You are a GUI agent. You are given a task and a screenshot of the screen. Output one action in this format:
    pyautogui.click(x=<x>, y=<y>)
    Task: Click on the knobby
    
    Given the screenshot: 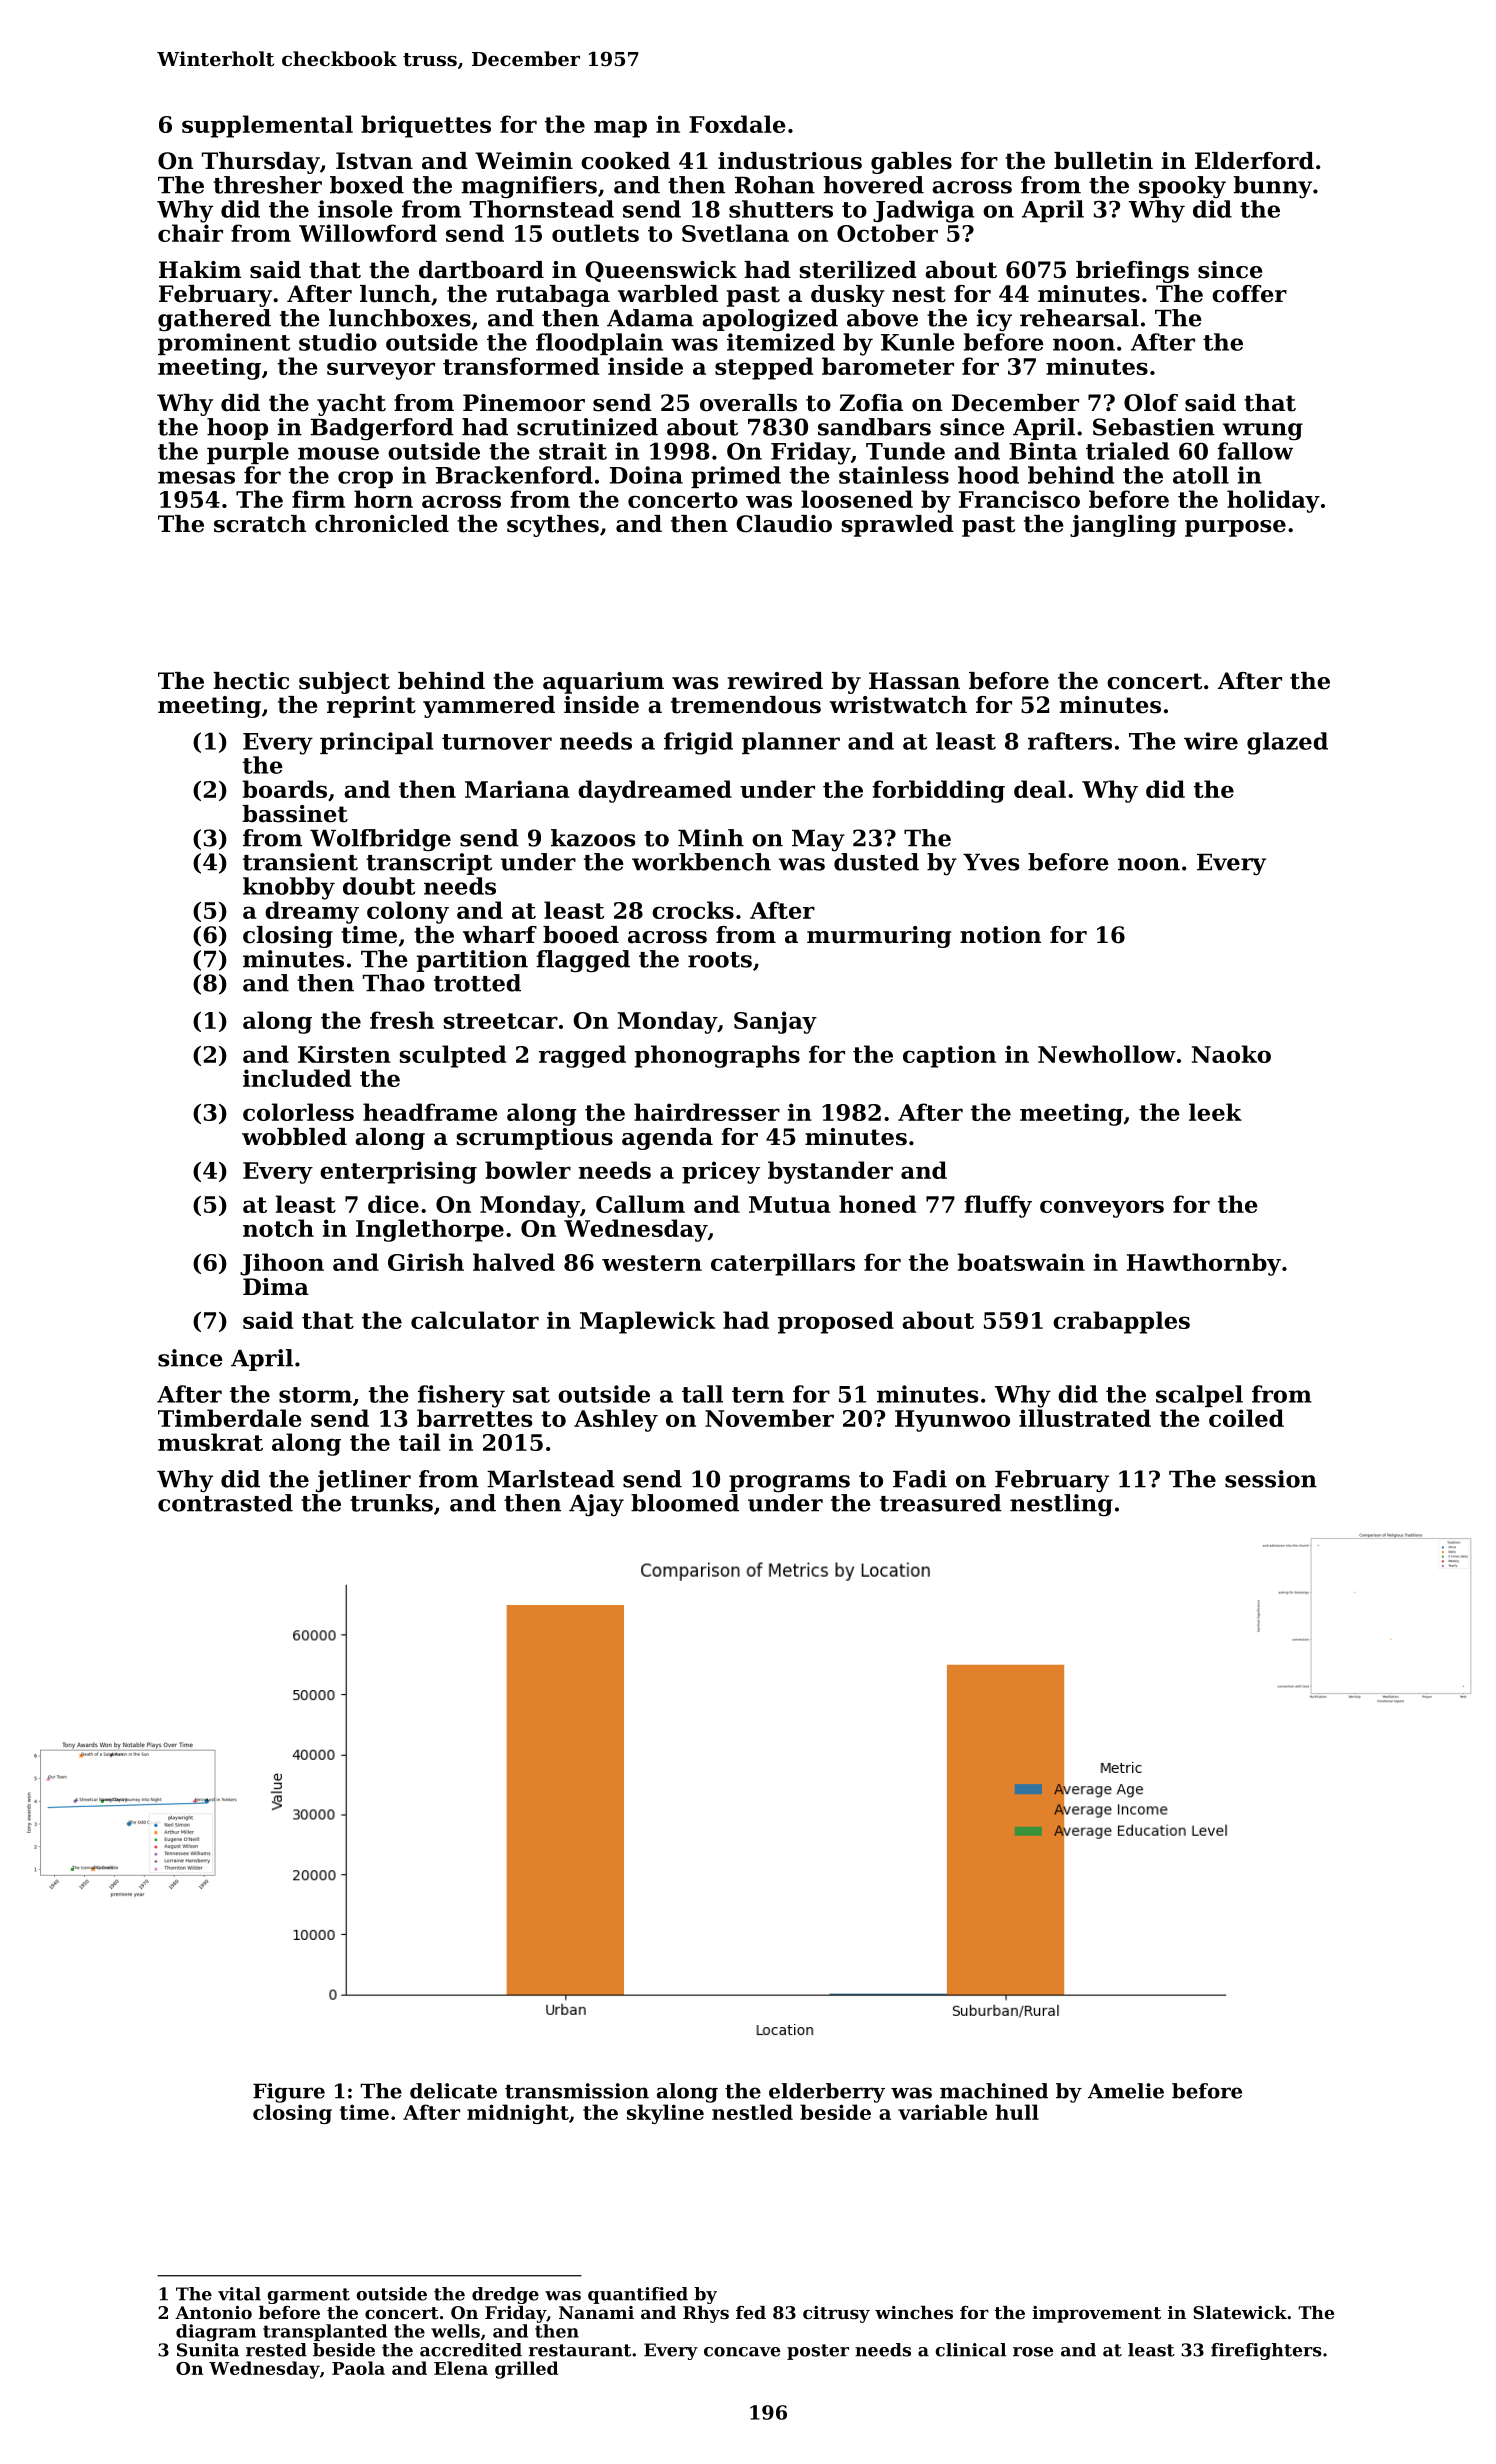 What is the action you would take?
    pyautogui.click(x=289, y=888)
